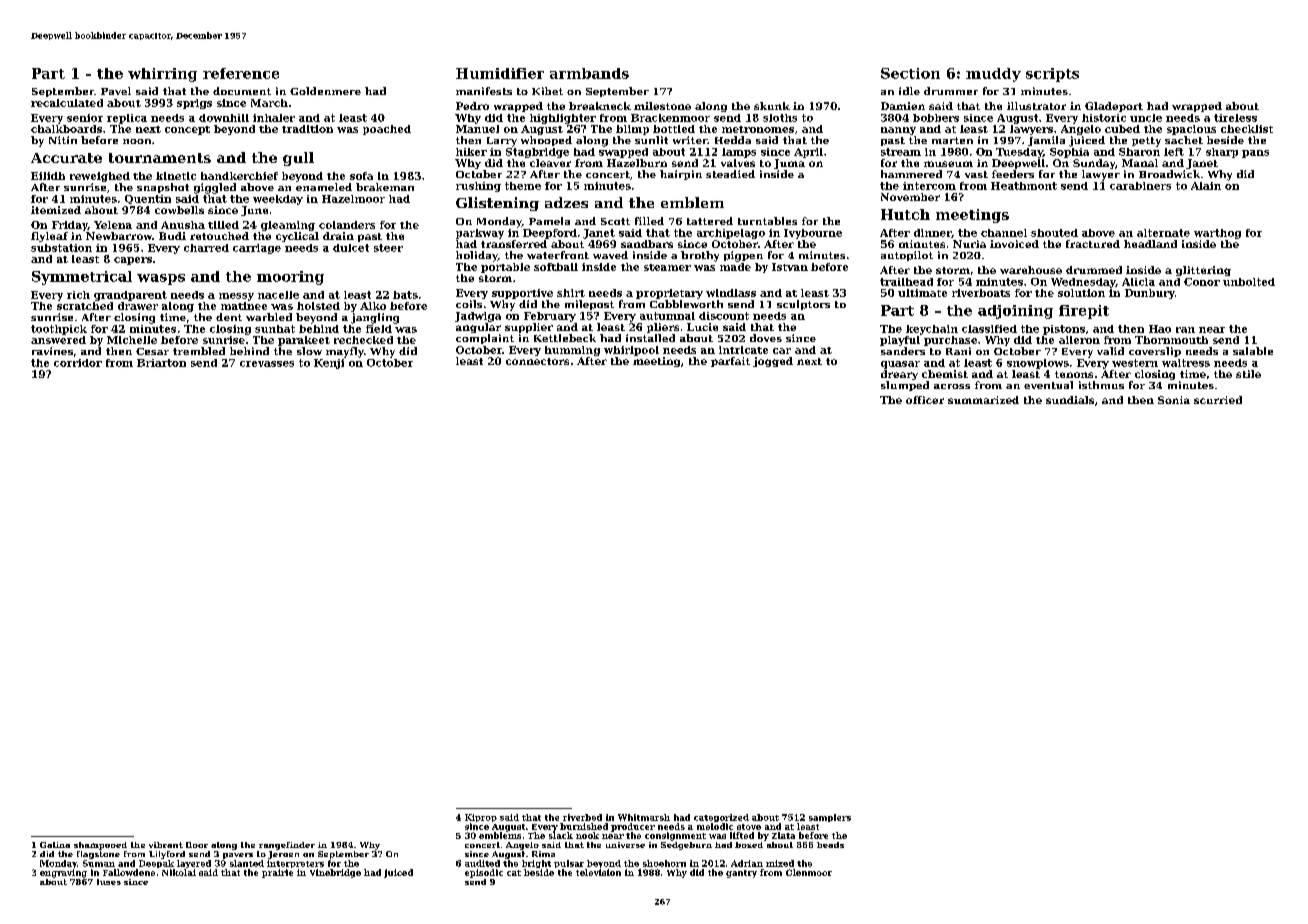 Image resolution: width=1308 pixels, height=924 pixels. What do you see at coordinates (589, 73) in the screenshot?
I see `armbands` at bounding box center [589, 73].
